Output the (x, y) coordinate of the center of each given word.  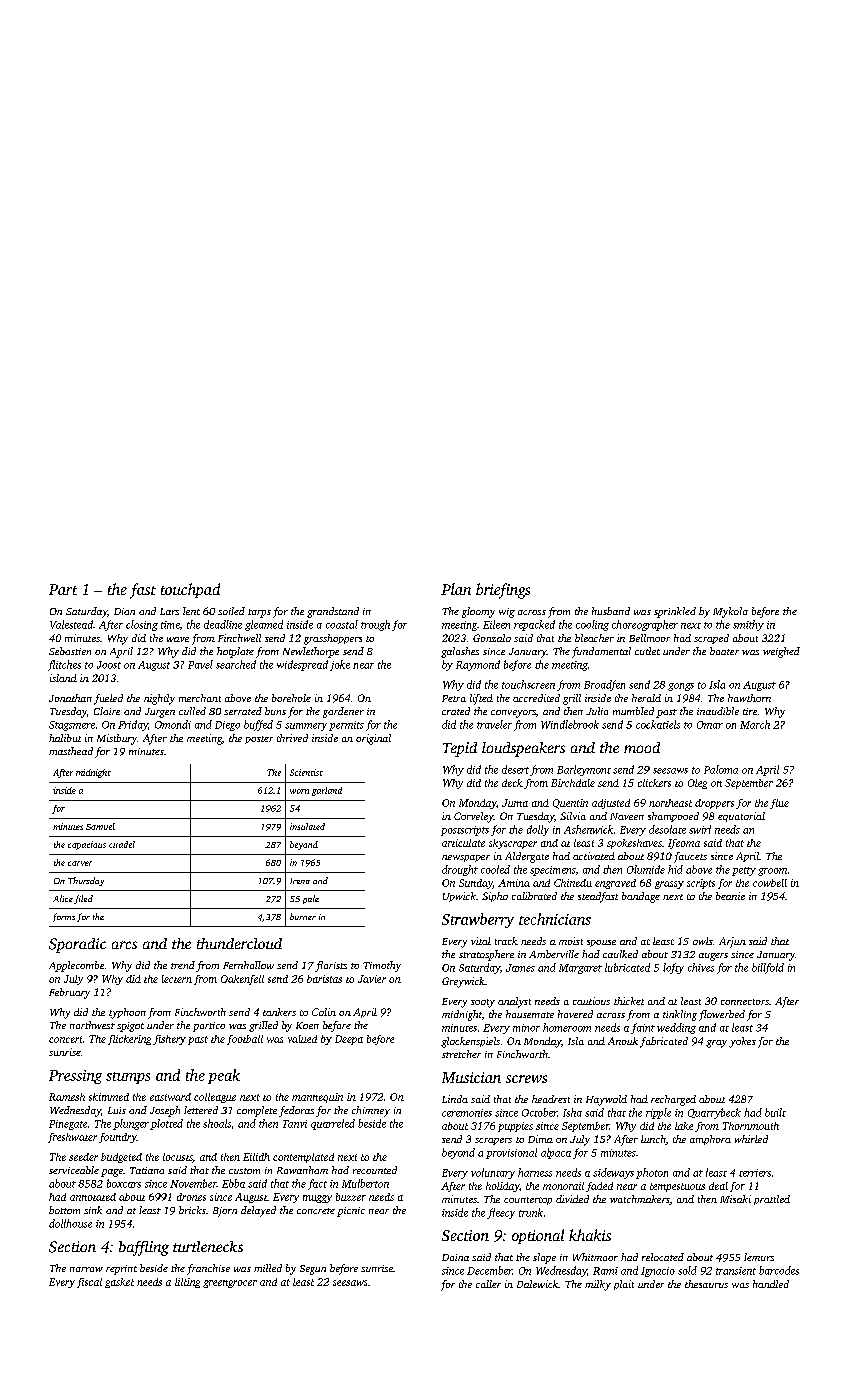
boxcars (124, 1183)
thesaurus (706, 1284)
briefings (503, 591)
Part (63, 589)
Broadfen (604, 685)
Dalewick (537, 1284)
